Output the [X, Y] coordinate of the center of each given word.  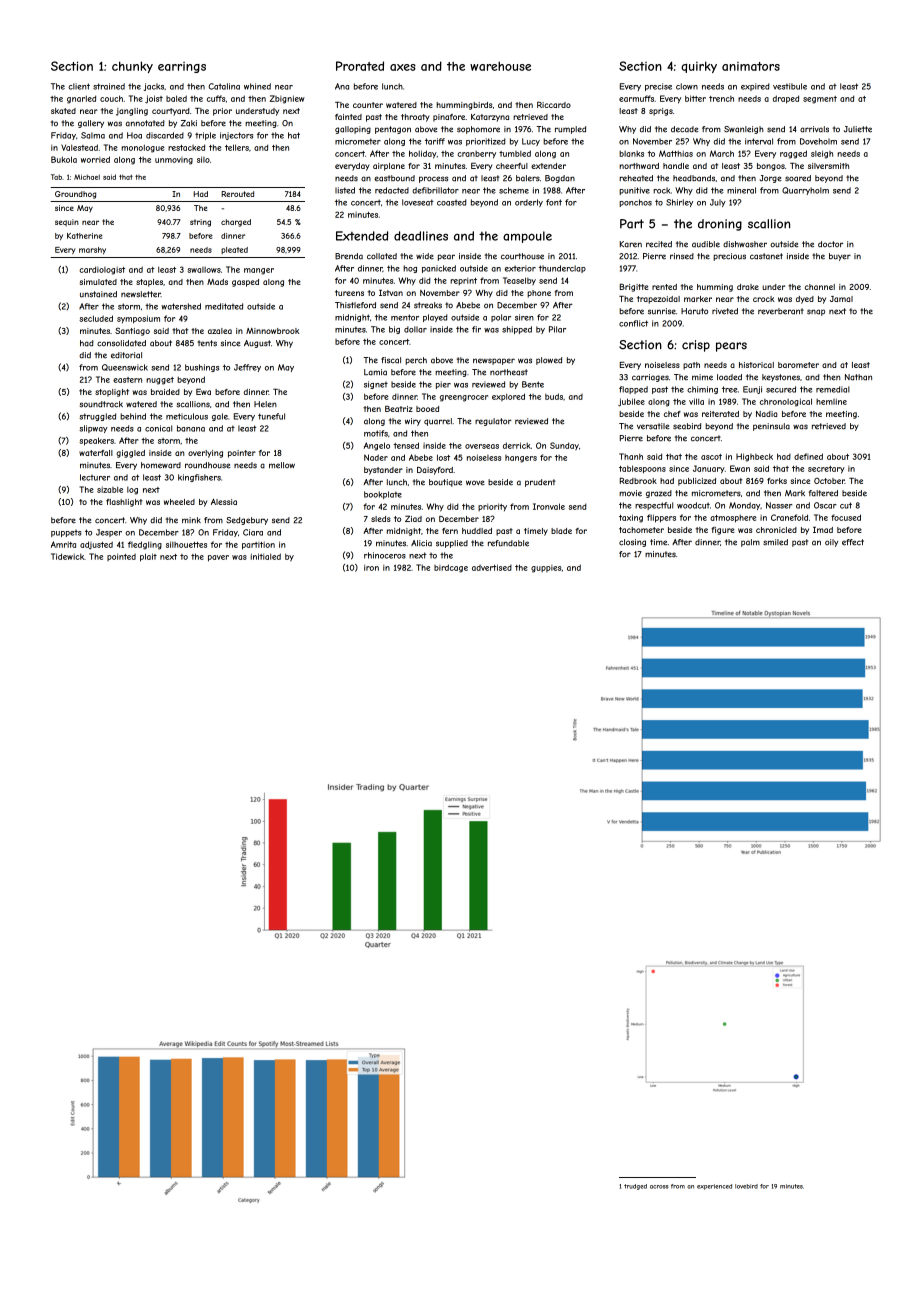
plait [148, 557]
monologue [142, 148]
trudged [635, 1187]
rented [664, 287]
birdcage [451, 568]
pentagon [393, 130]
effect [853, 542]
